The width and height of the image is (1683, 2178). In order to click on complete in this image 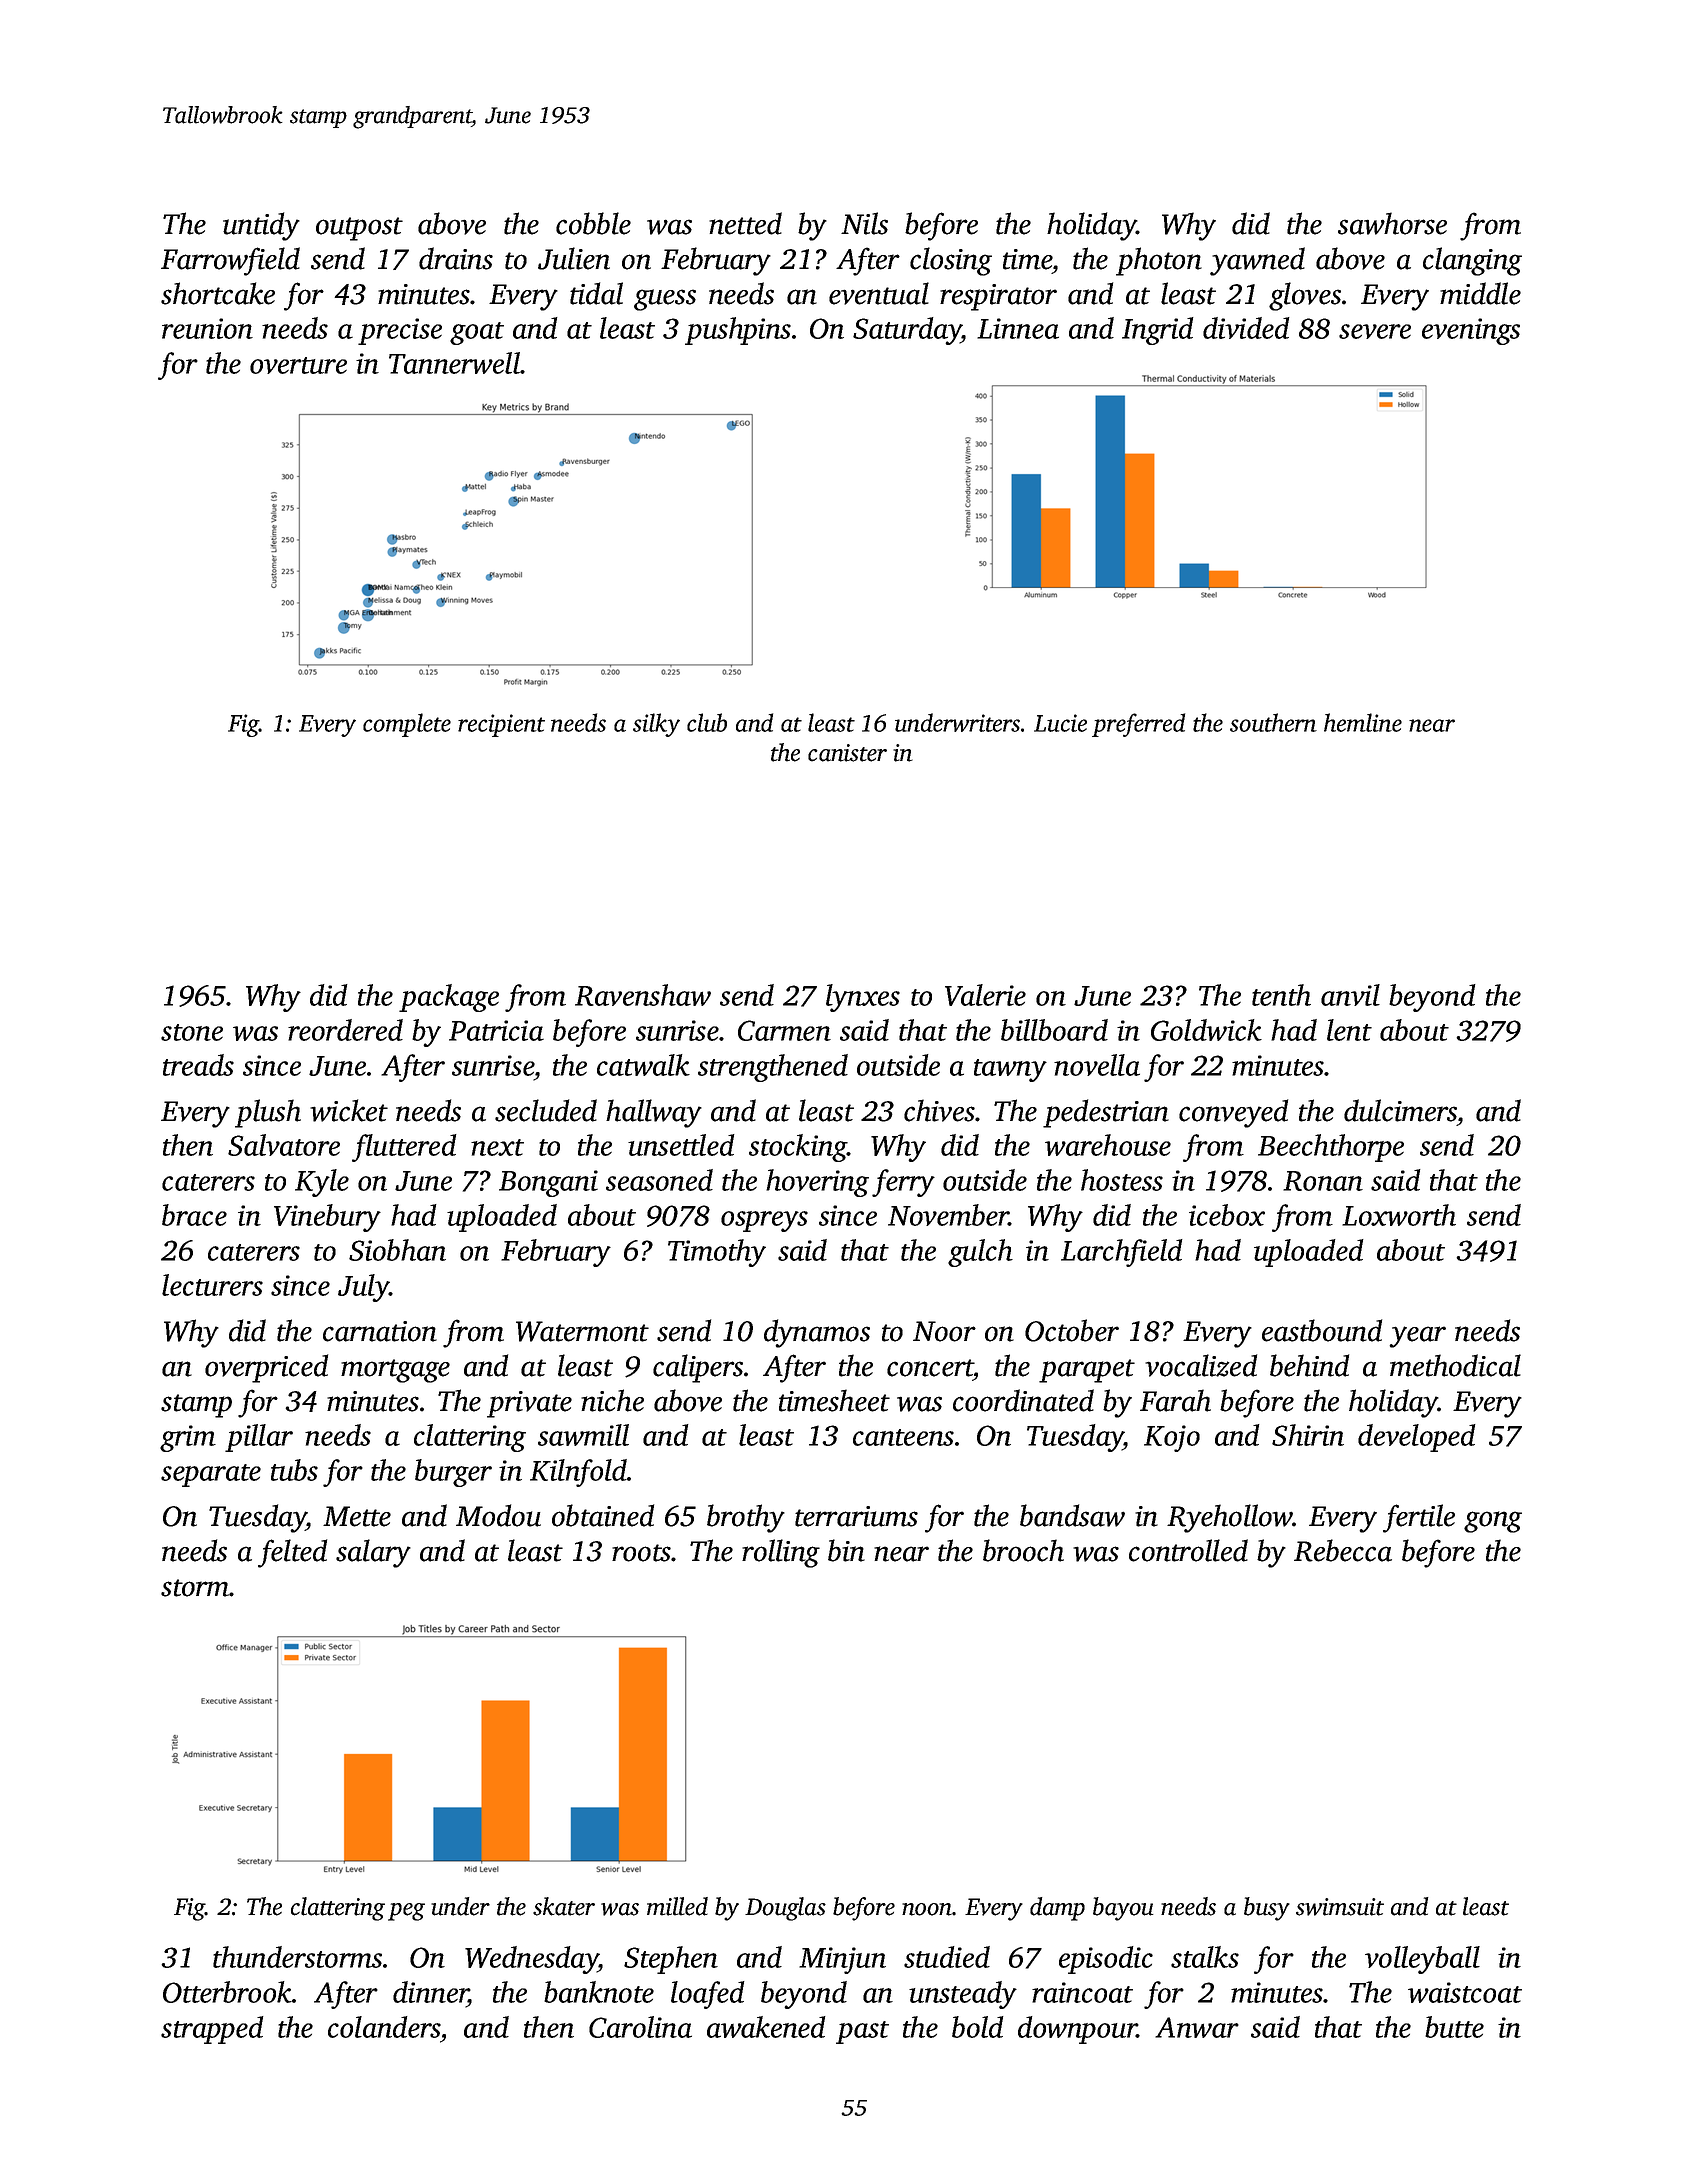, I will do `click(407, 725)`.
